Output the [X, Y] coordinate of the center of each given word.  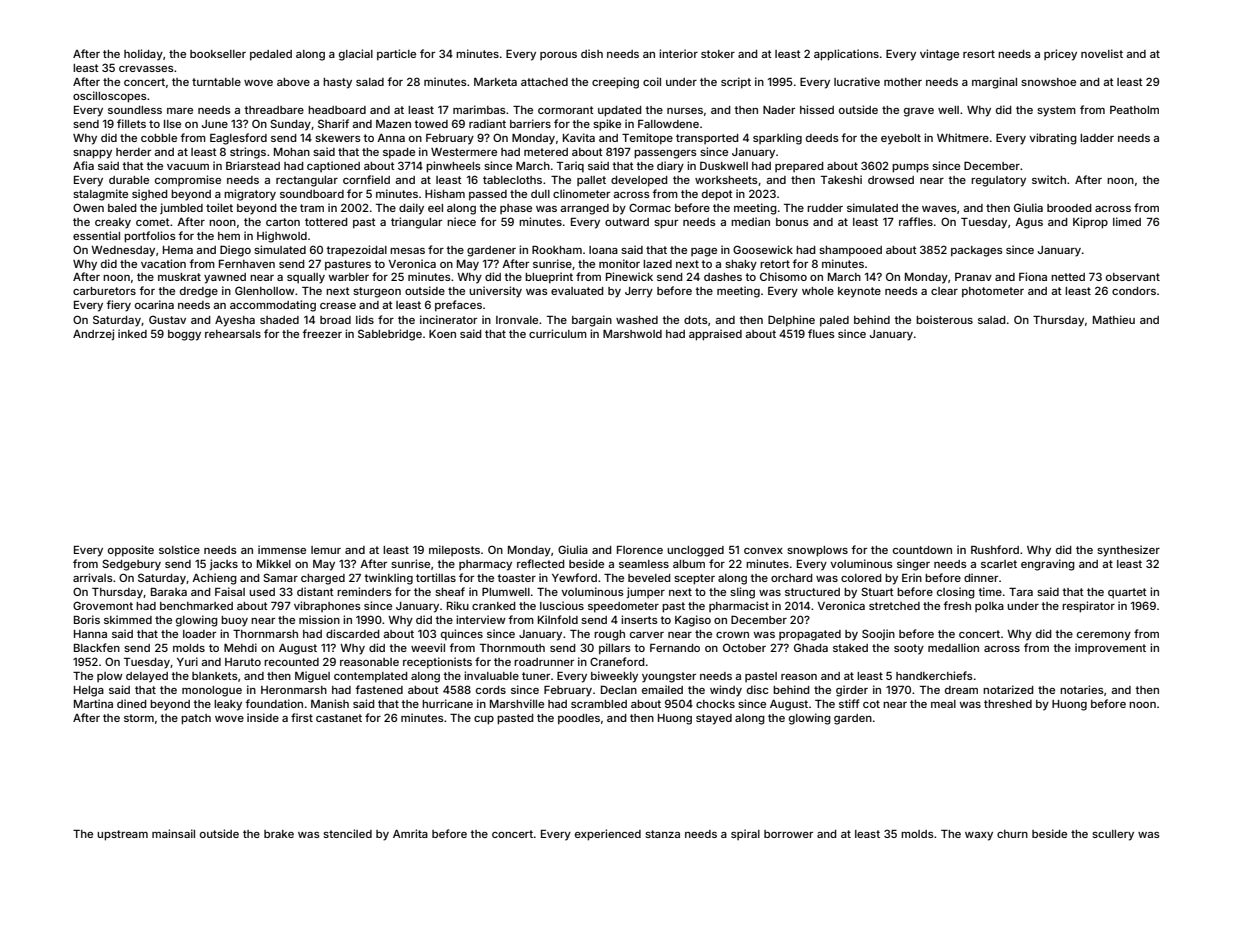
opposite [131, 551]
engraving [1048, 565]
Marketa [495, 82]
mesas [407, 251]
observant [1133, 277]
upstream [122, 835]
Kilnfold [558, 619]
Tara [1021, 592]
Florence [640, 550]
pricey [1060, 55]
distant [315, 591]
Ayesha [235, 321]
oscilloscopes [110, 97]
